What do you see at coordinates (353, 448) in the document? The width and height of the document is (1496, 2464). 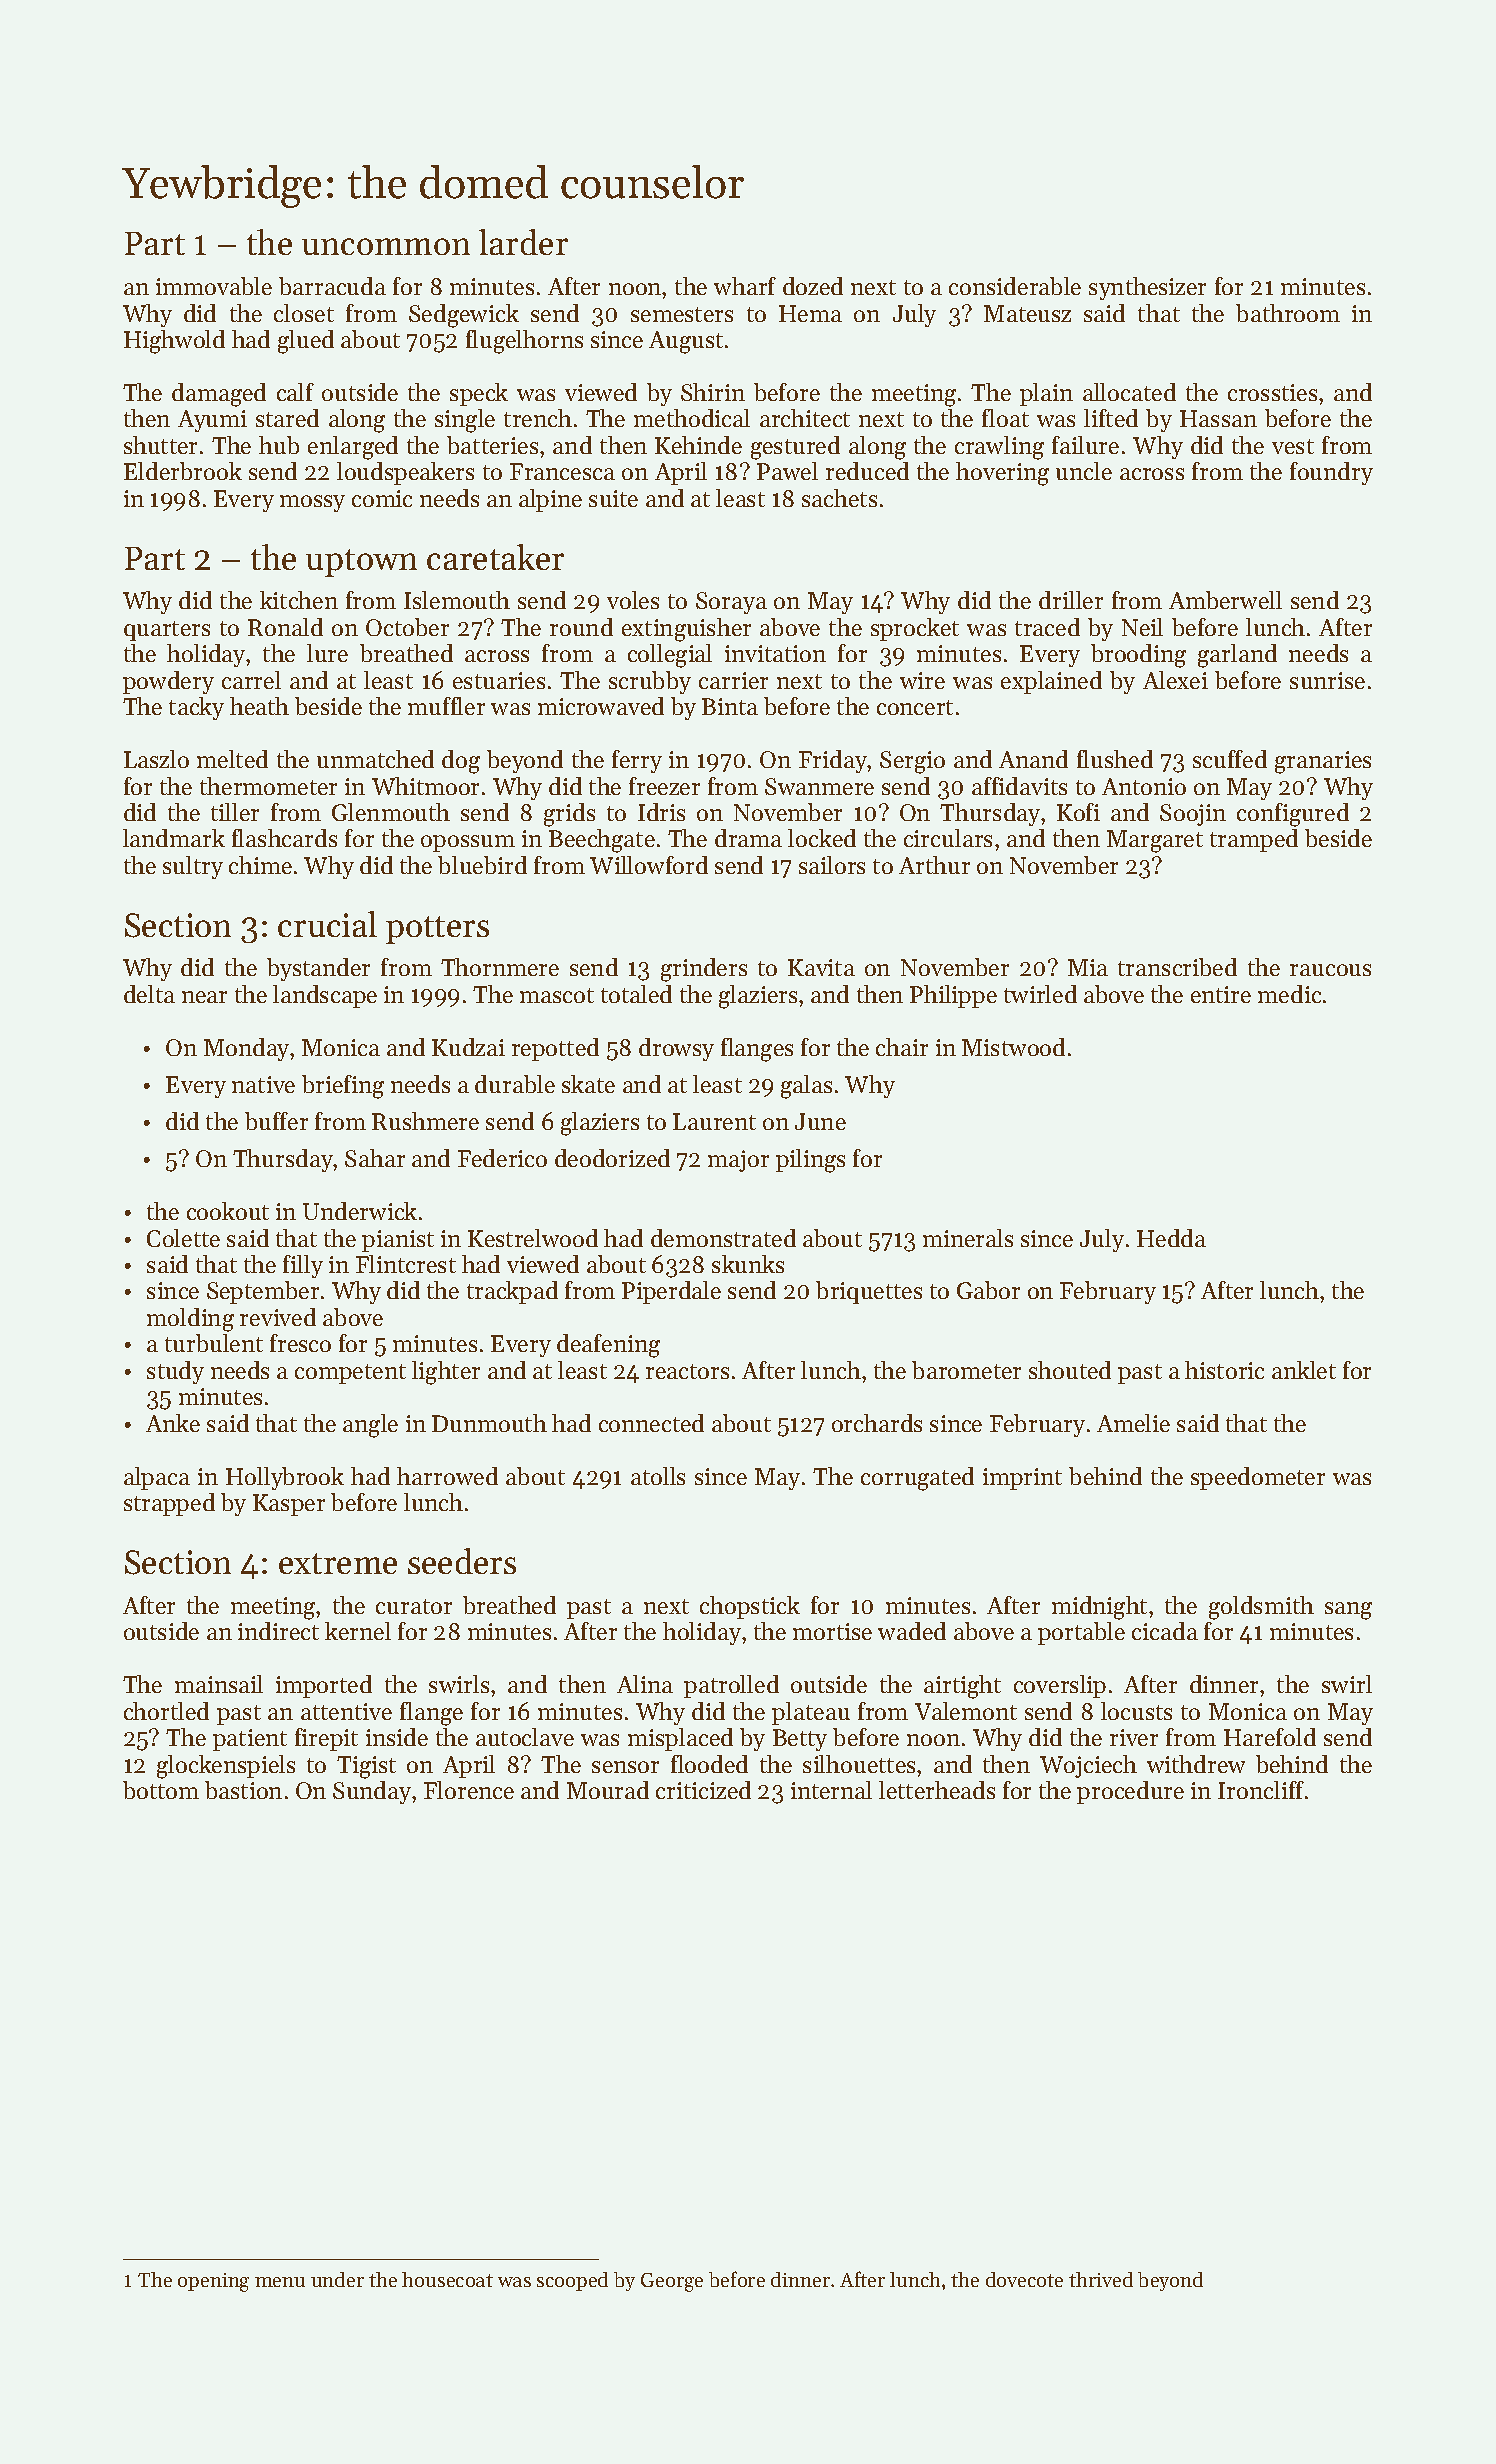 I see `enlarged` at bounding box center [353, 448].
